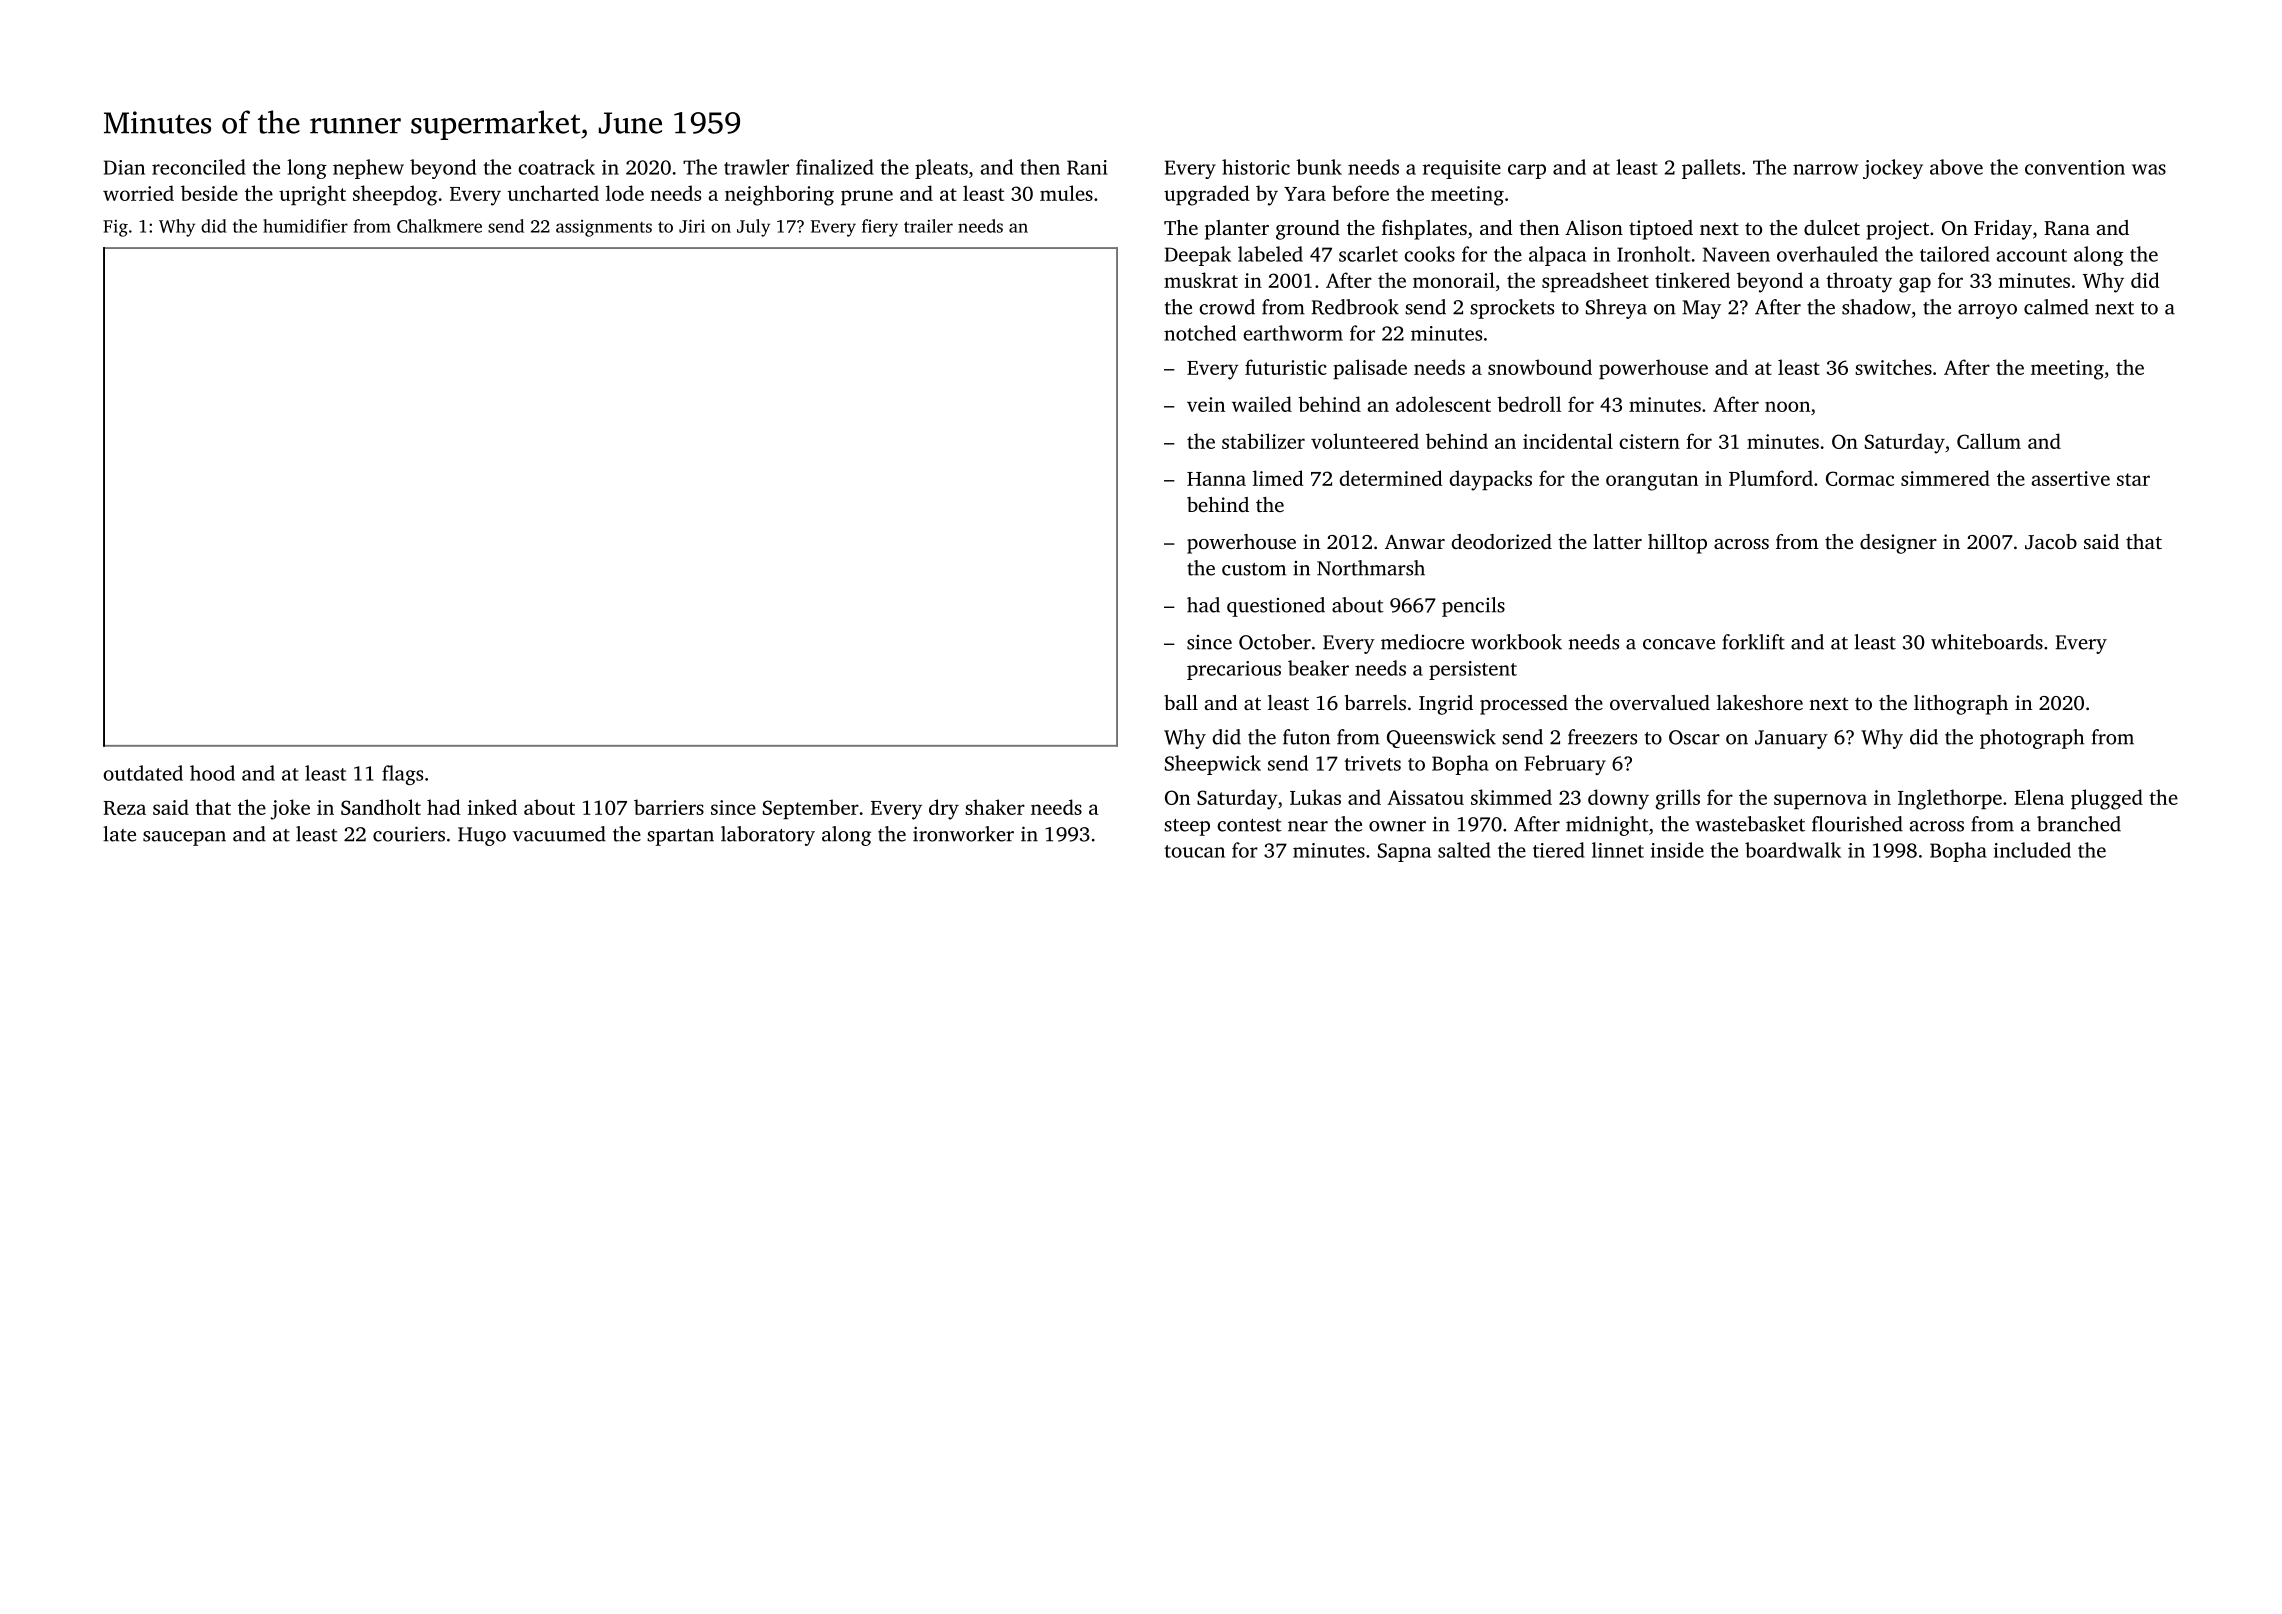  Describe the element at coordinates (482, 836) in the page. I see `Hugo` at that location.
